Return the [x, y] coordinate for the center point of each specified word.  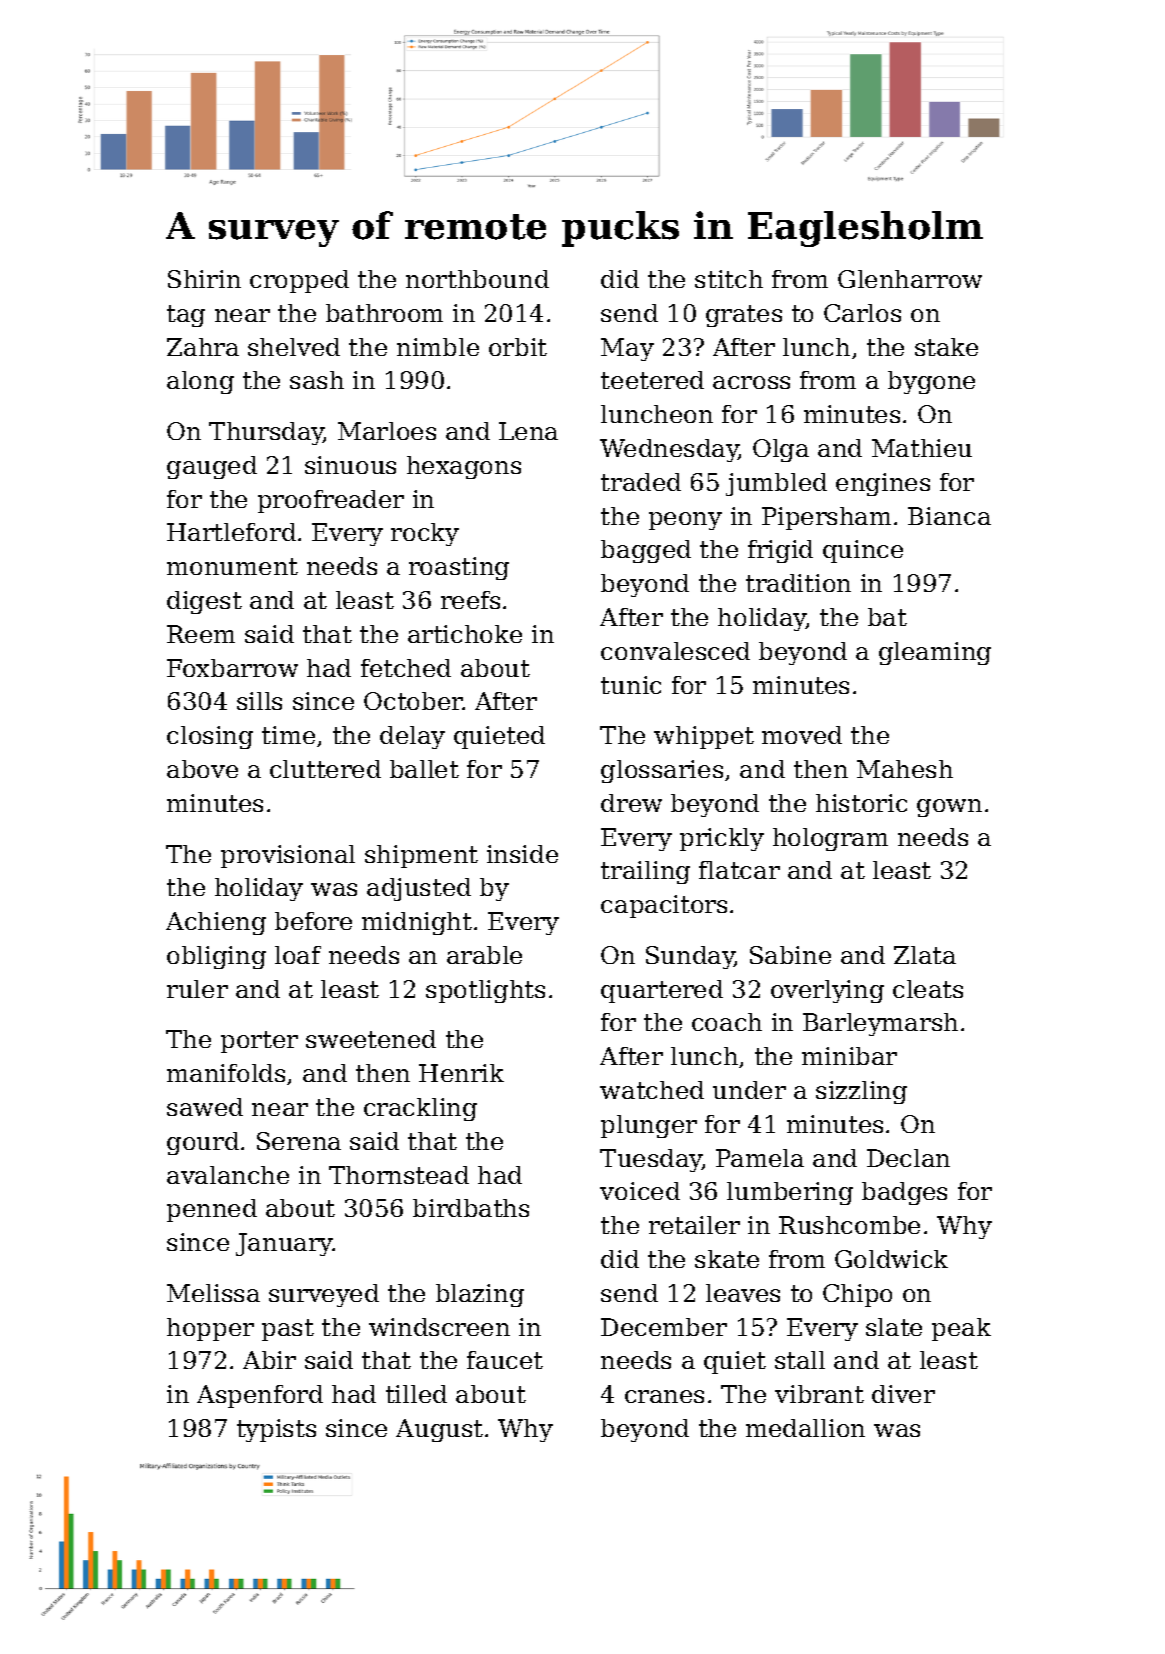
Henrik [461, 1073]
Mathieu [922, 448]
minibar [849, 1056]
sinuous [350, 465]
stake [946, 347]
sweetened [371, 1039]
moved [802, 735]
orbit [518, 347]
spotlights [485, 991]
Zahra [203, 347]
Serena [299, 1141]
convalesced [675, 651]
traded [641, 482]
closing [210, 737]
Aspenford [260, 1396]
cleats [928, 989]
